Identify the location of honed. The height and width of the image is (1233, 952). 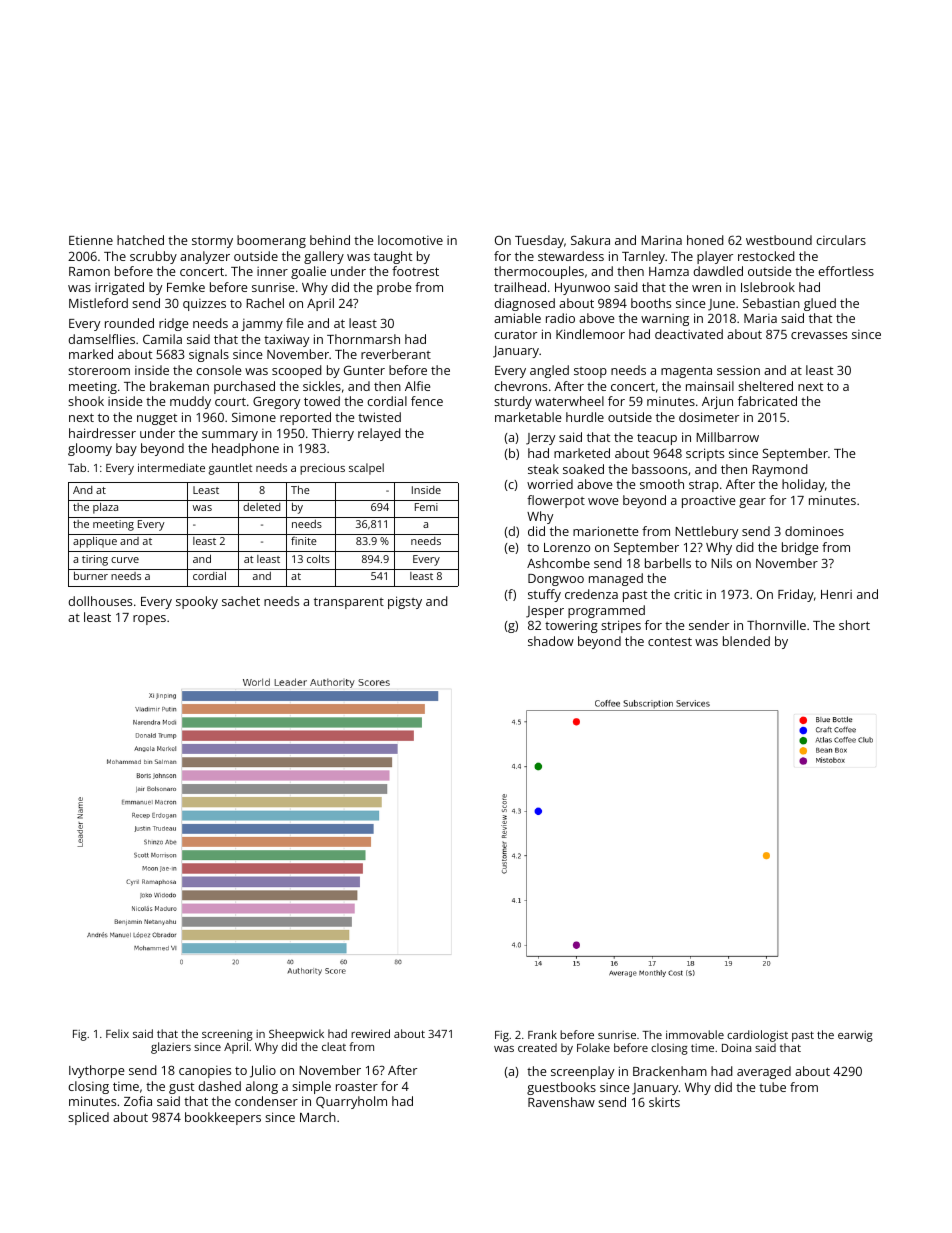
(705, 240).
